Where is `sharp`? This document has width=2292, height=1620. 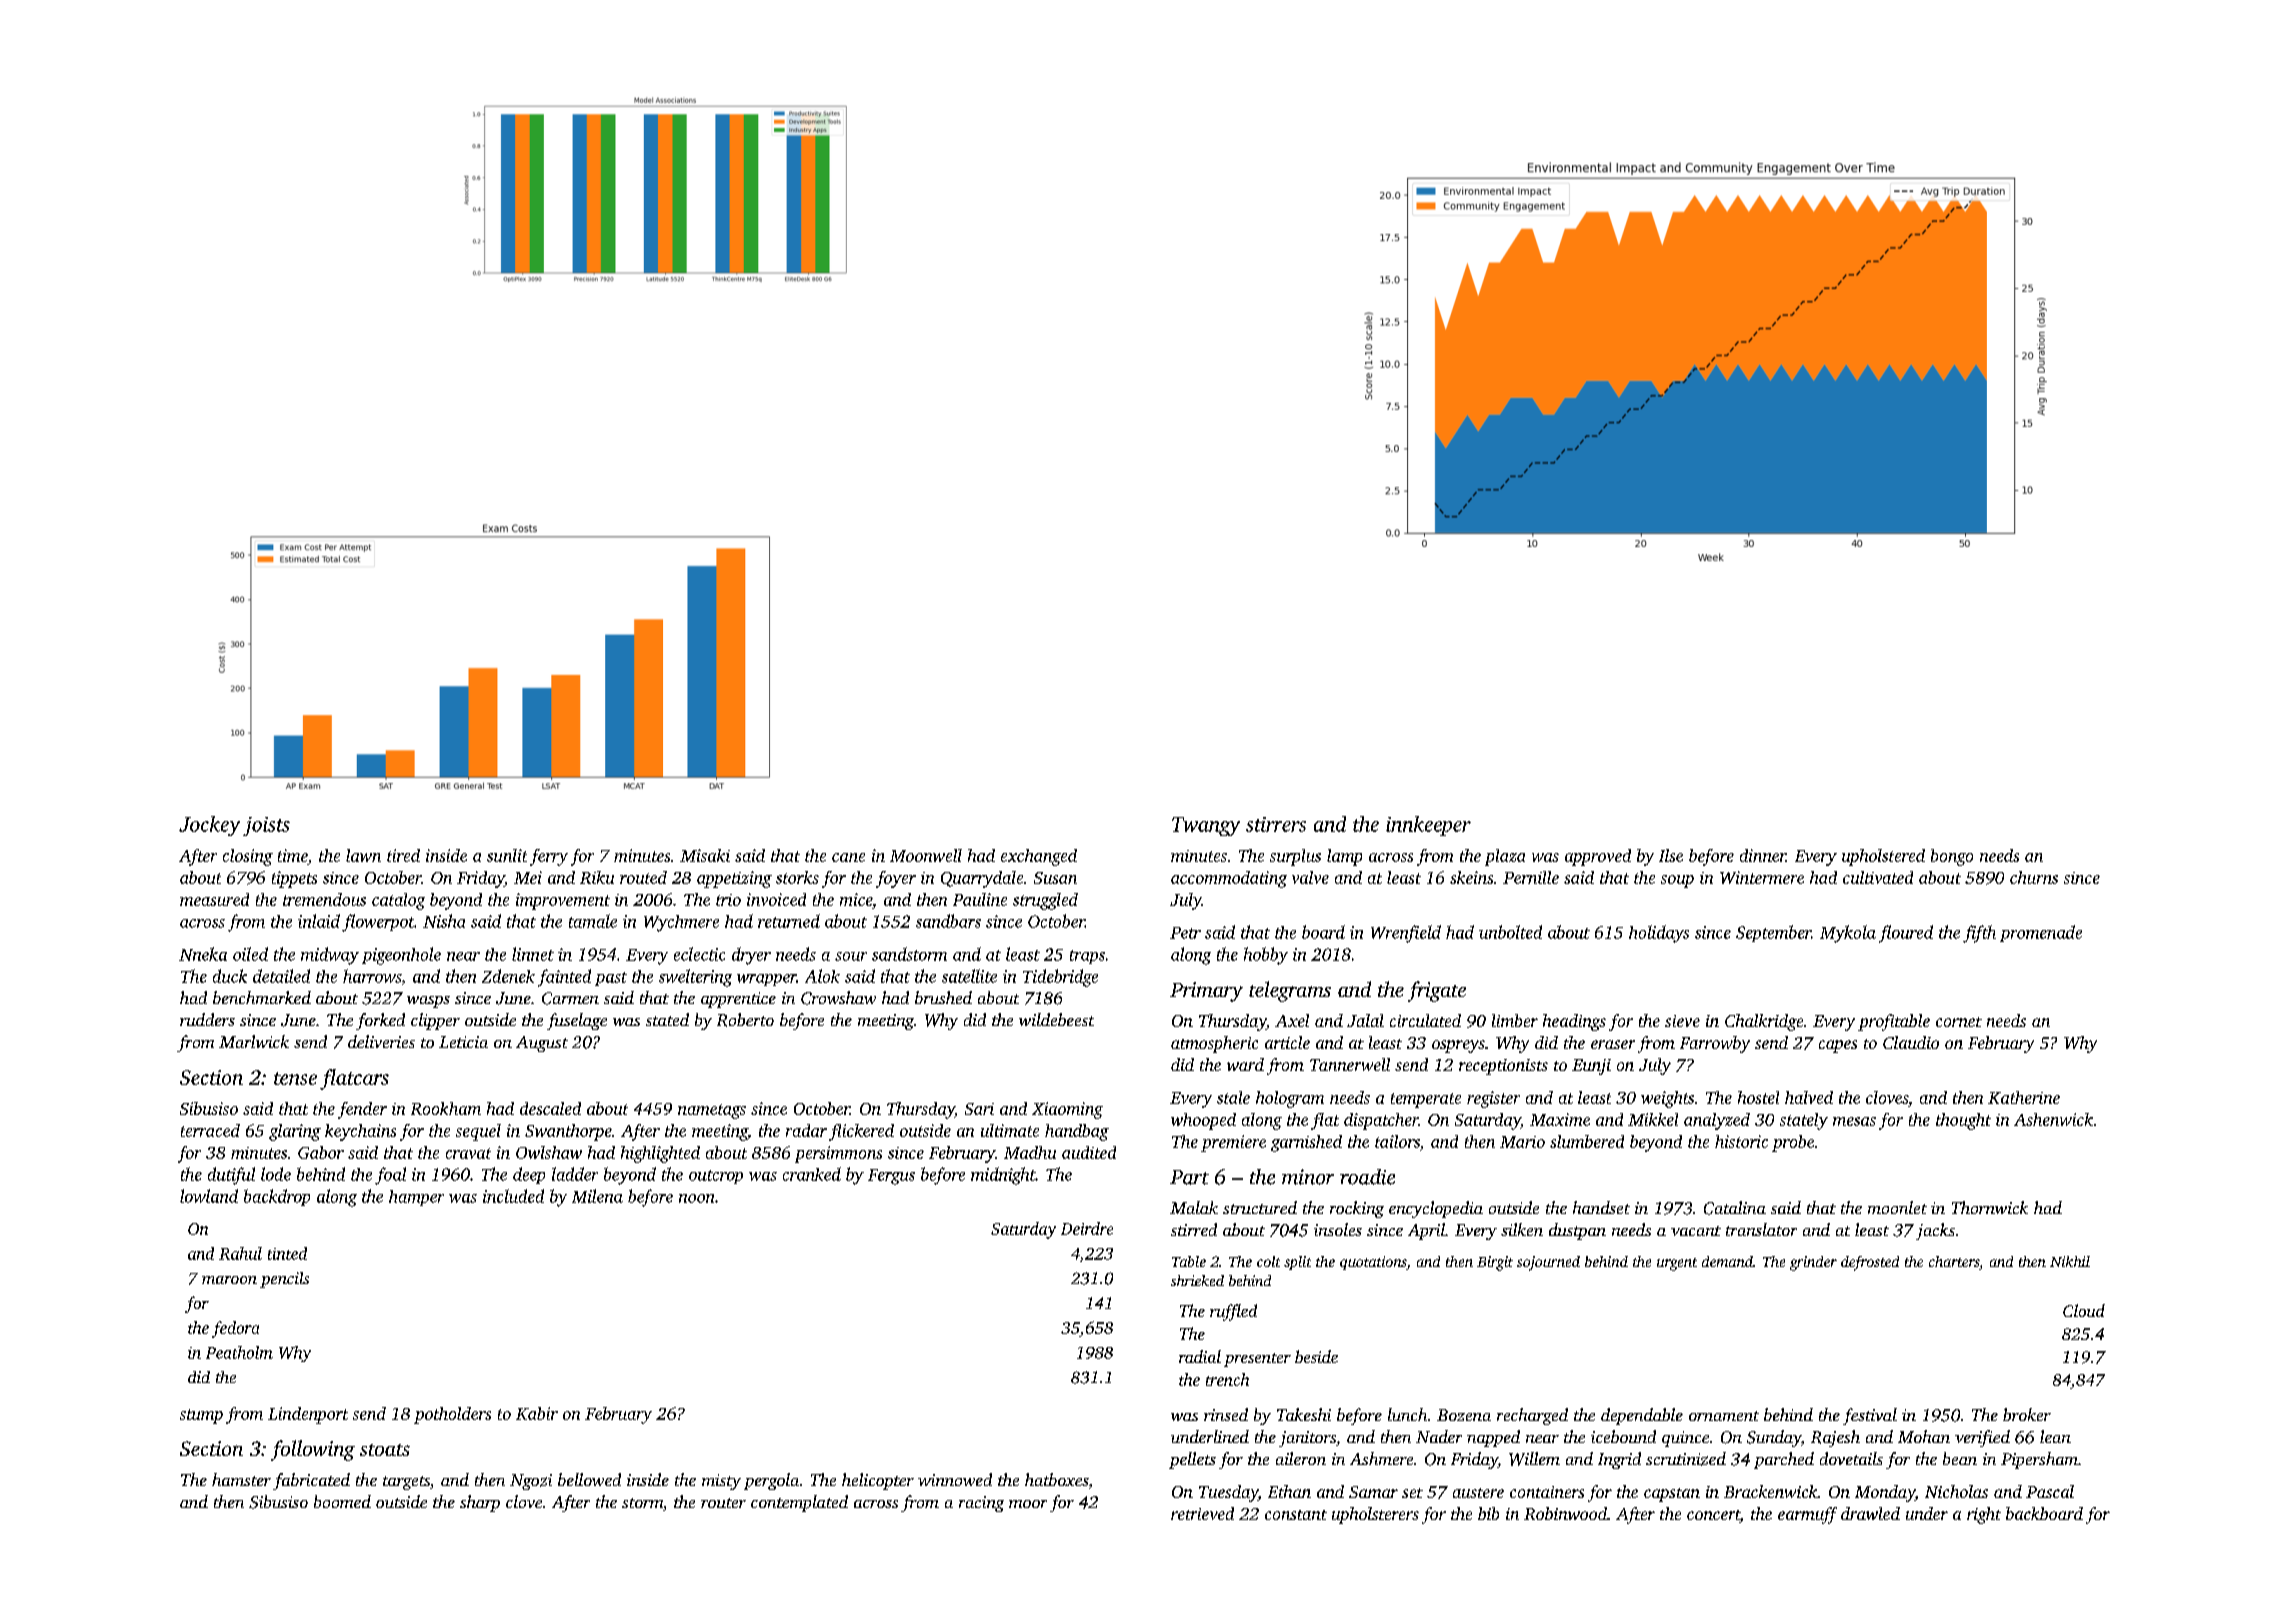 sharp is located at coordinates (480, 1503).
